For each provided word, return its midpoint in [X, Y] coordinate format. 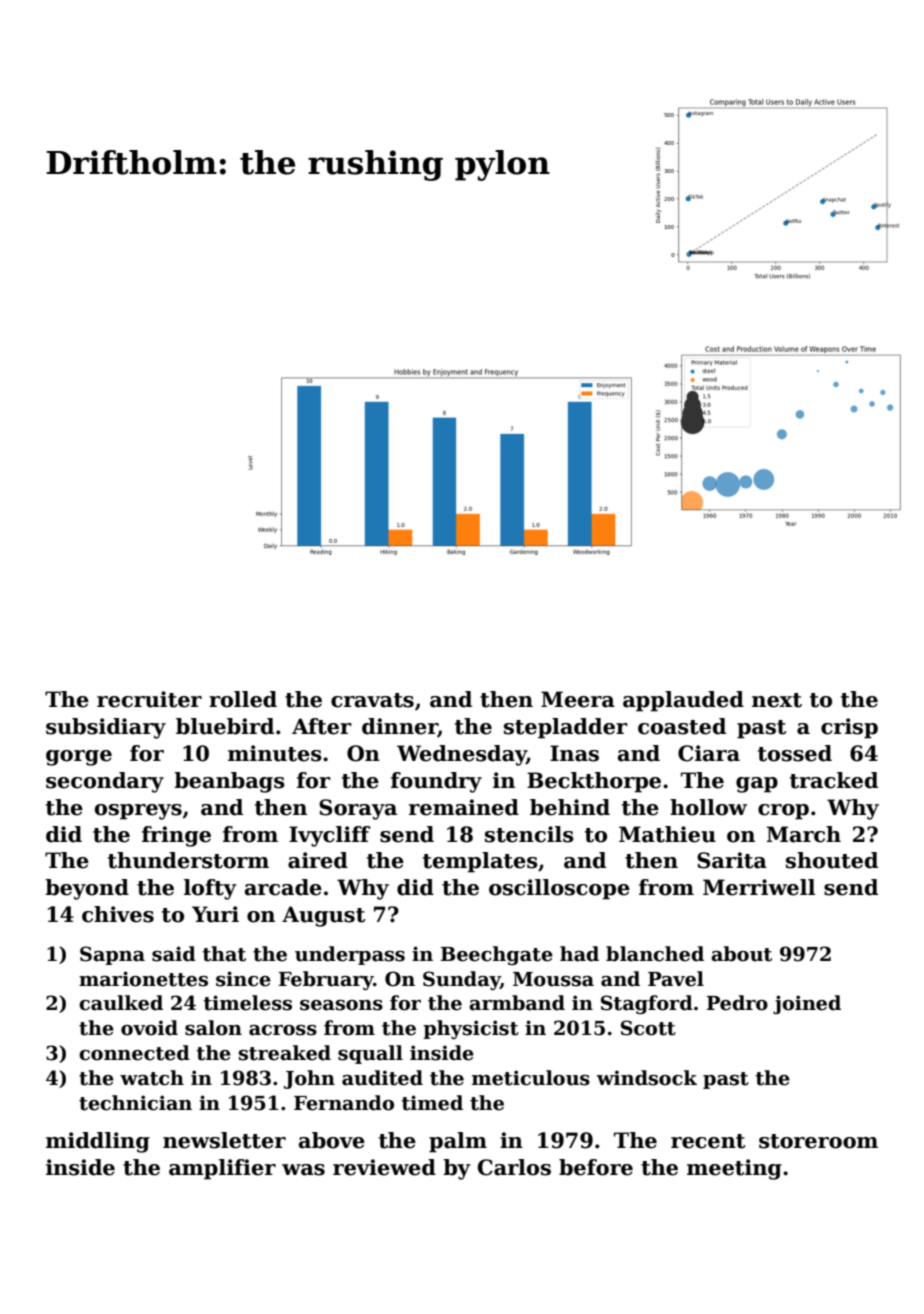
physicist [471, 1029]
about [741, 954]
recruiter [149, 699]
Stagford [647, 1004]
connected [134, 1053]
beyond [87, 889]
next [777, 700]
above [332, 1140]
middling [98, 1142]
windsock [647, 1078]
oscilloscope [559, 889]
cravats [372, 700]
